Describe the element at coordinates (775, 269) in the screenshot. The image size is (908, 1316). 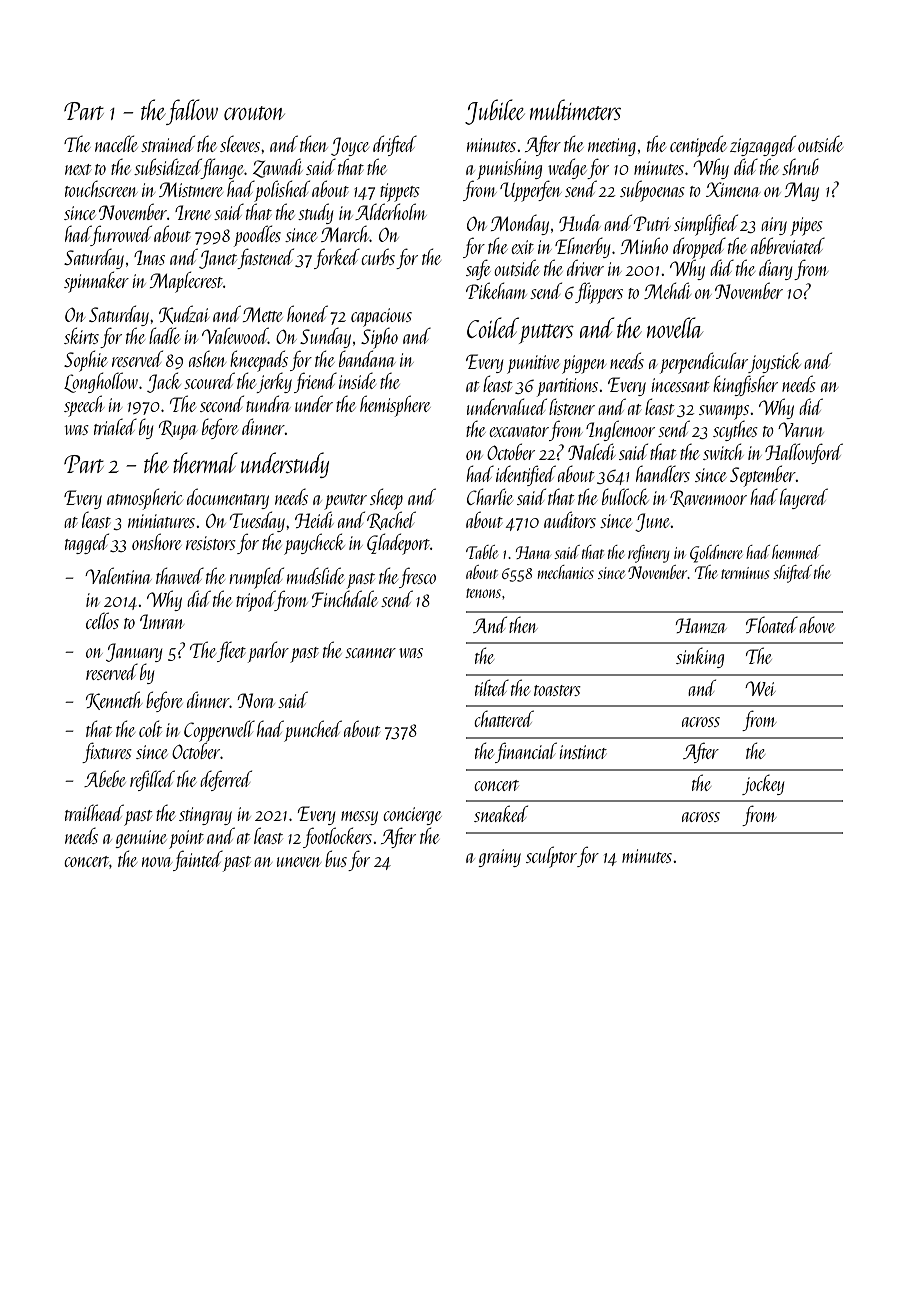
I see `diary` at that location.
